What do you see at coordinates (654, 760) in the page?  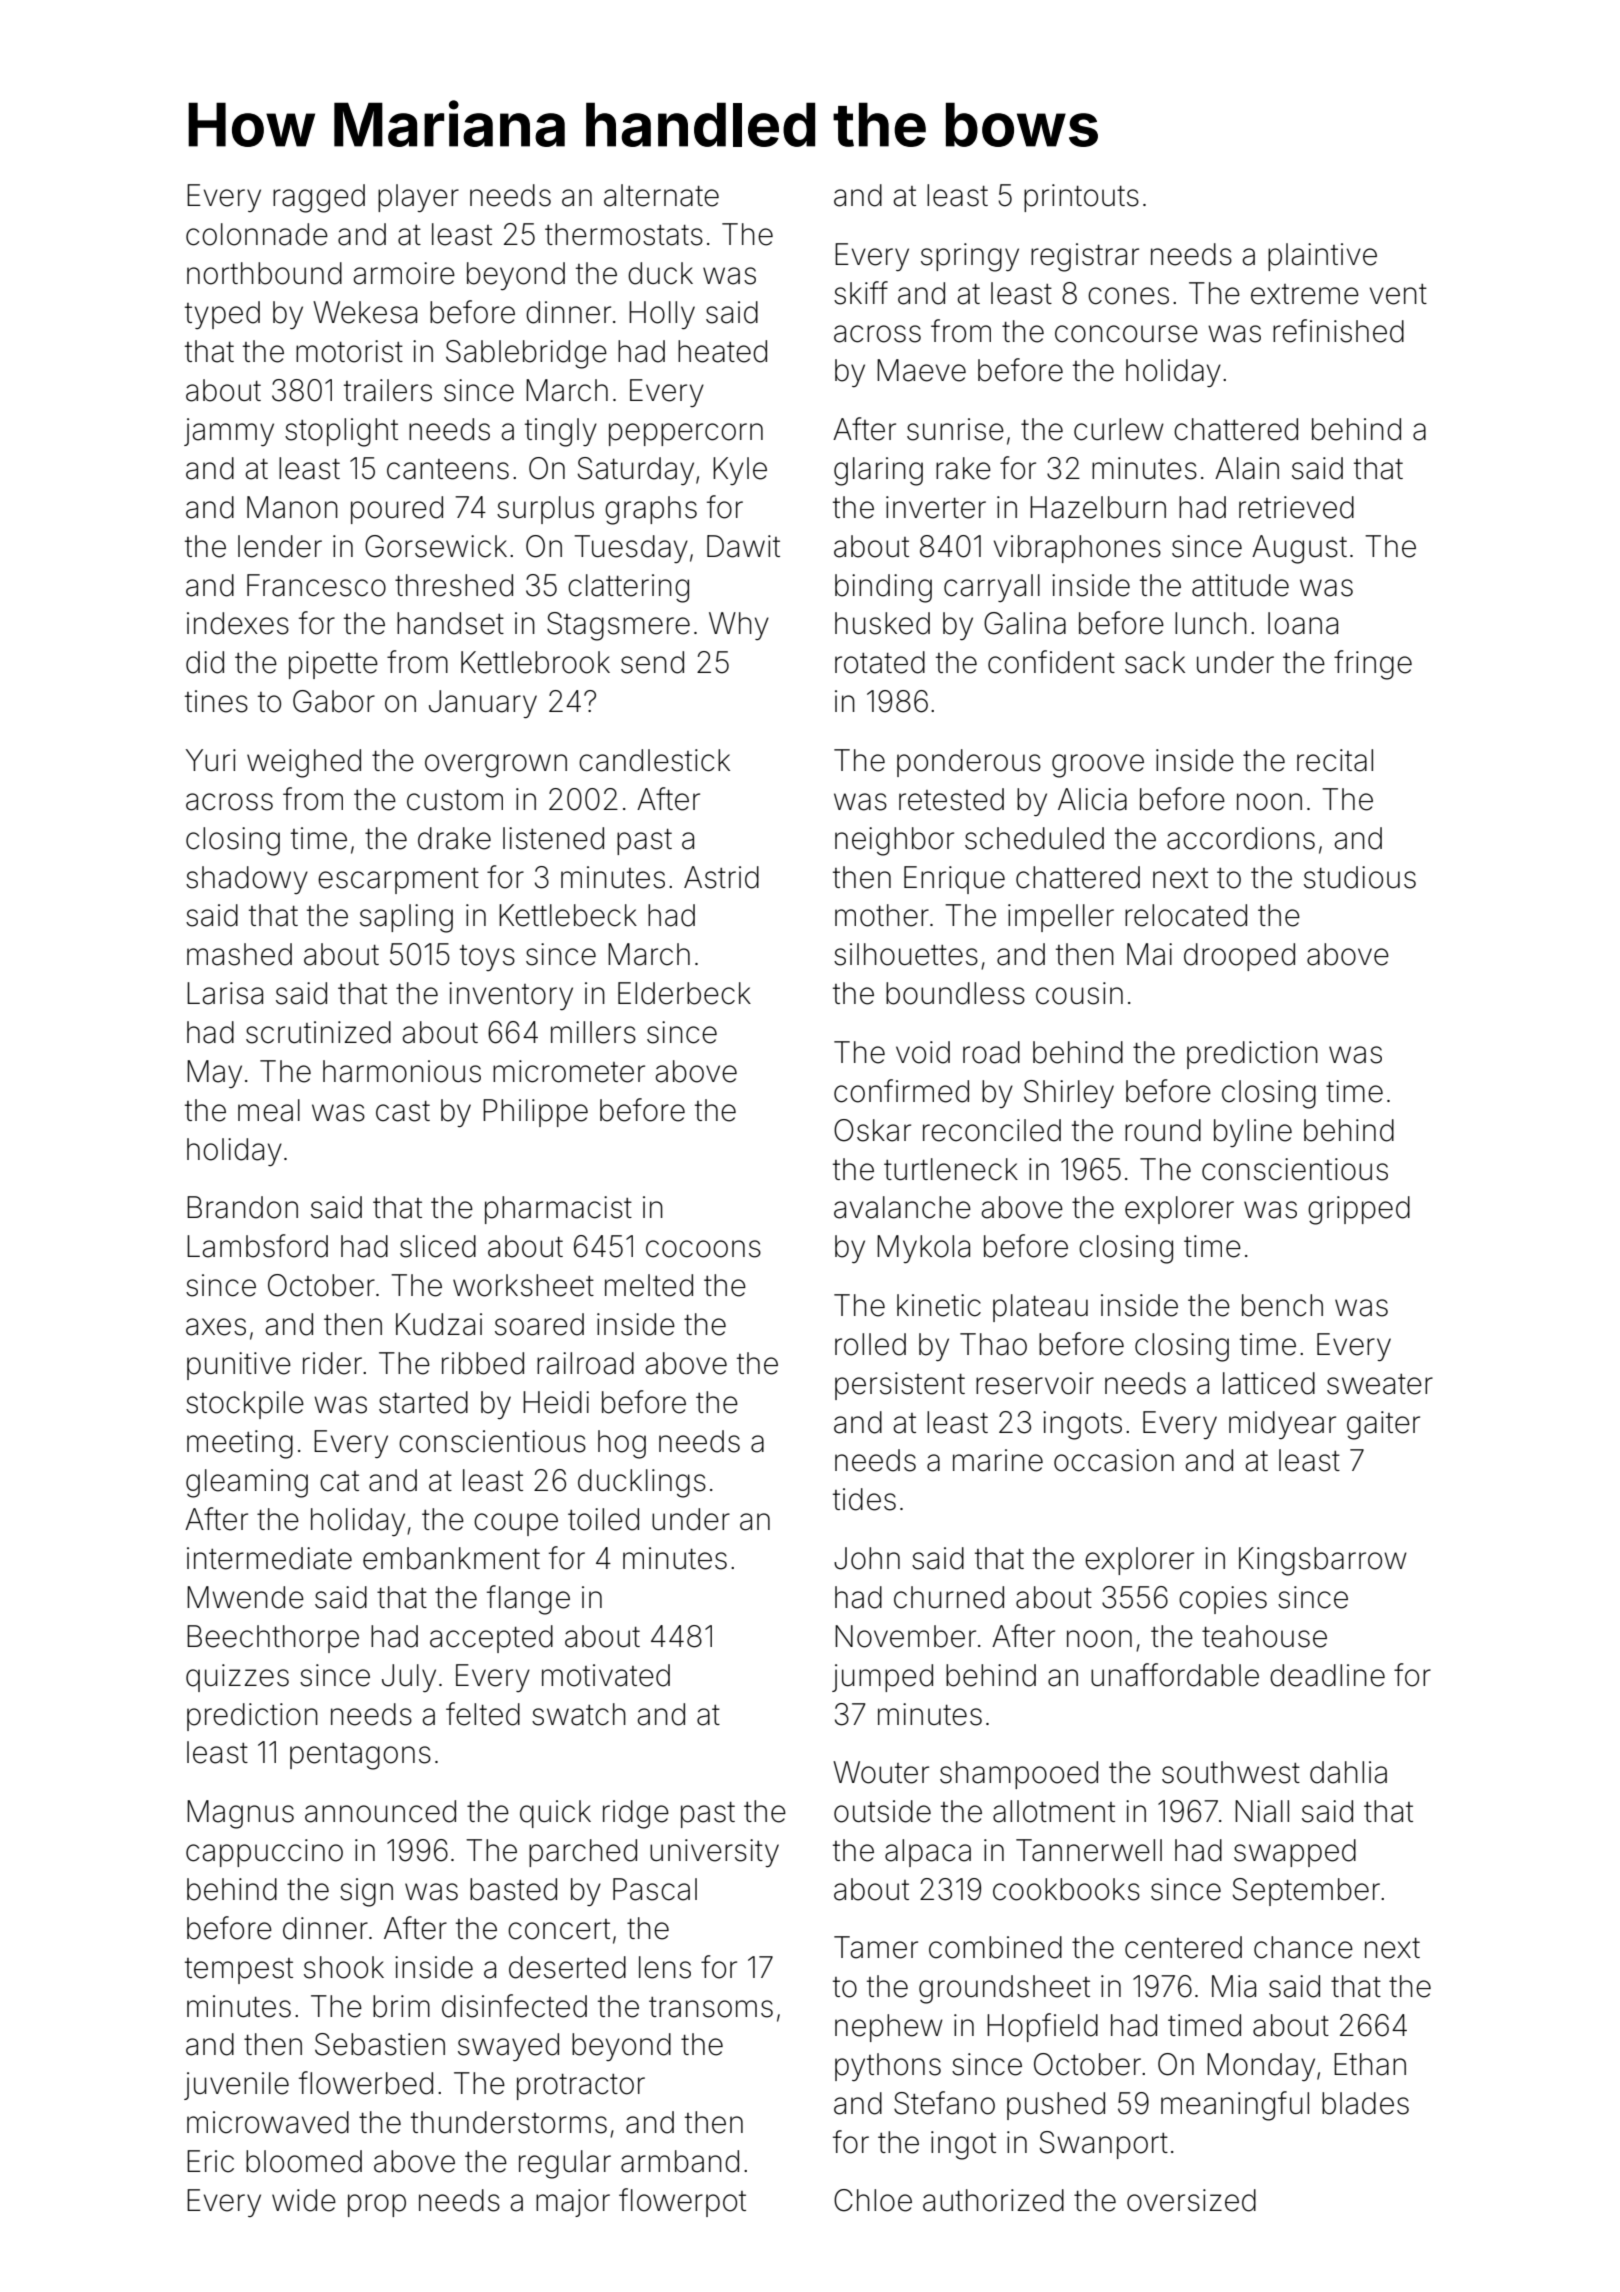 I see `candlestick` at bounding box center [654, 760].
